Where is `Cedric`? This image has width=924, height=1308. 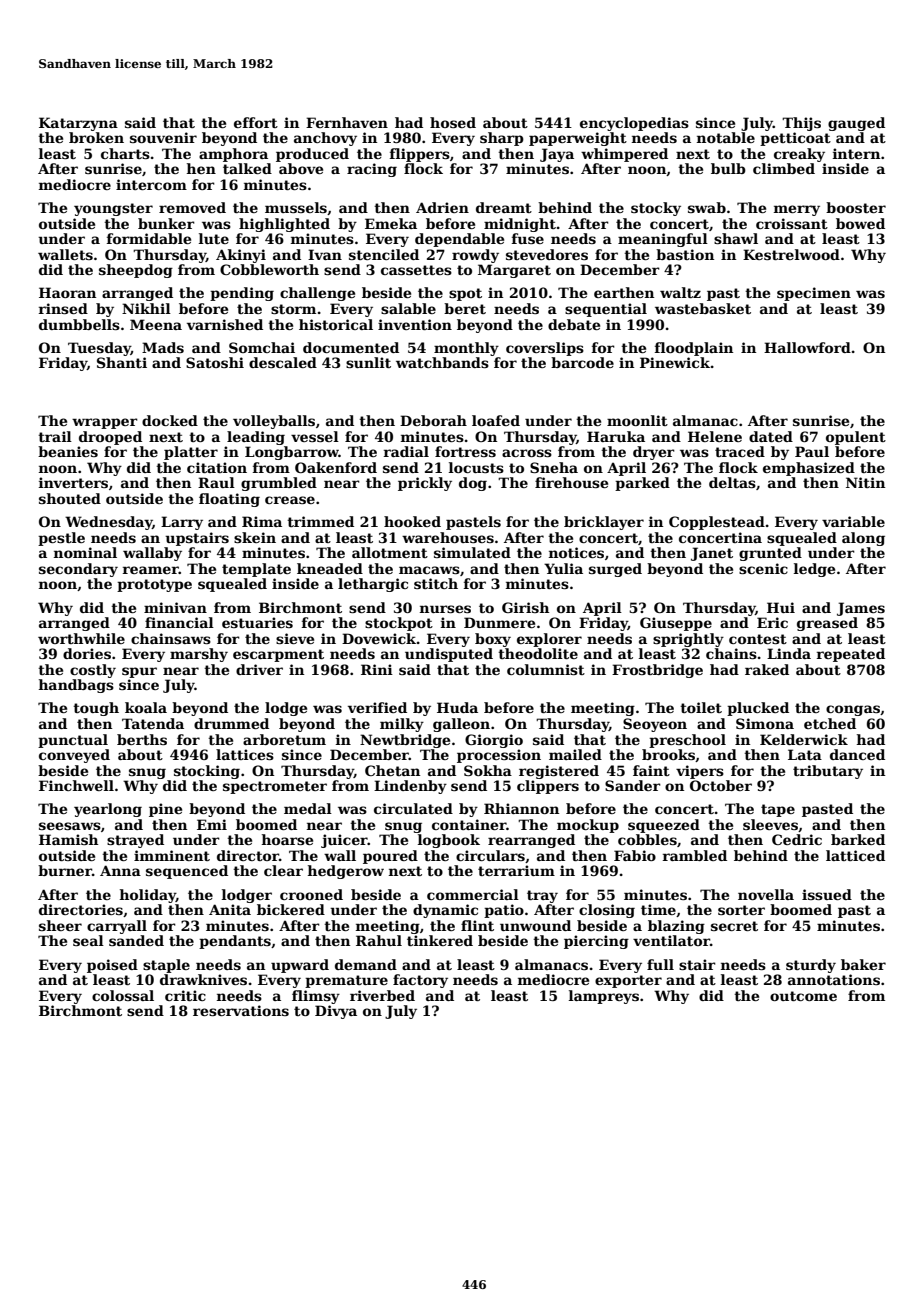 Cedric is located at coordinates (797, 839).
